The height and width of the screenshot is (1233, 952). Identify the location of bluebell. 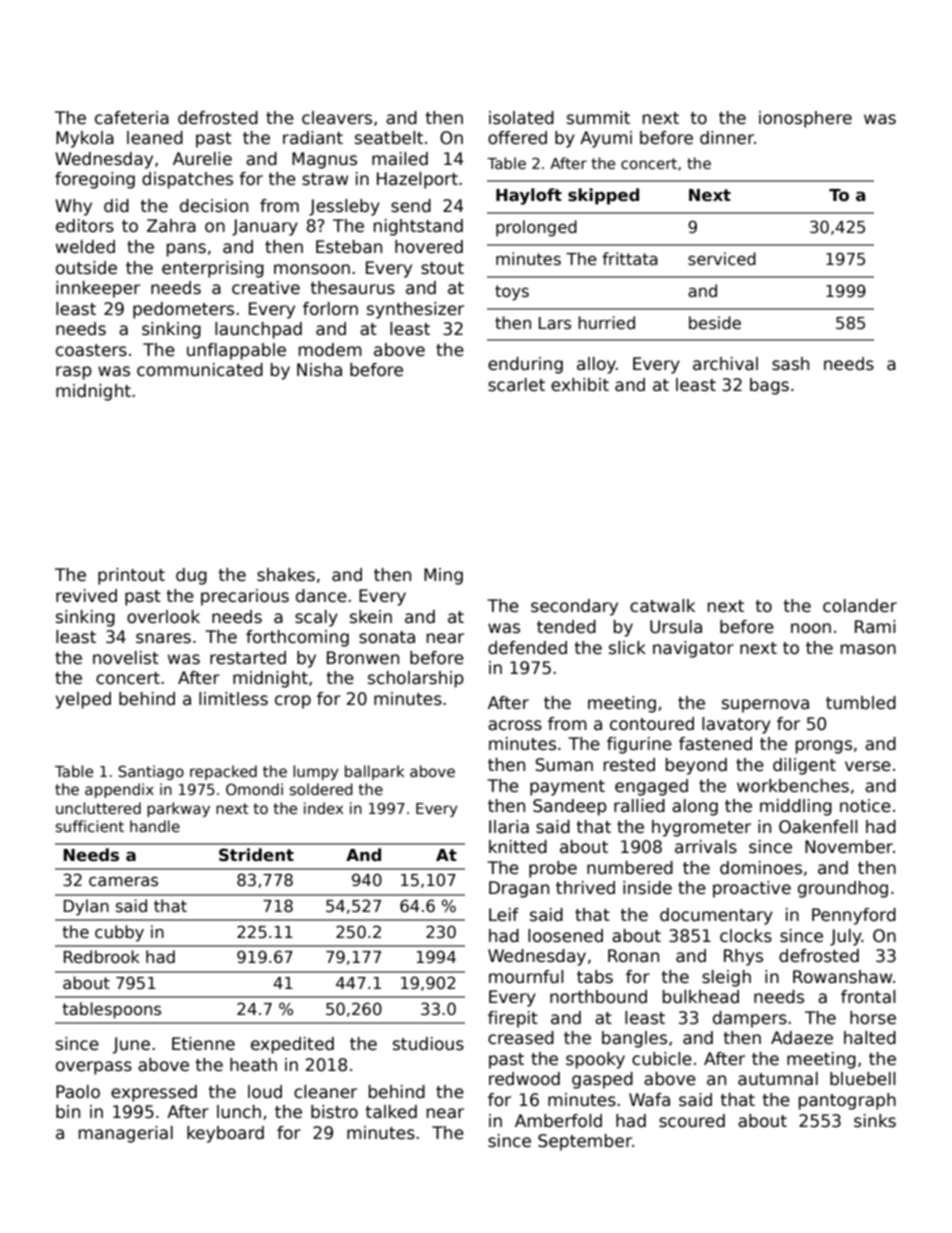
(863, 1079).
